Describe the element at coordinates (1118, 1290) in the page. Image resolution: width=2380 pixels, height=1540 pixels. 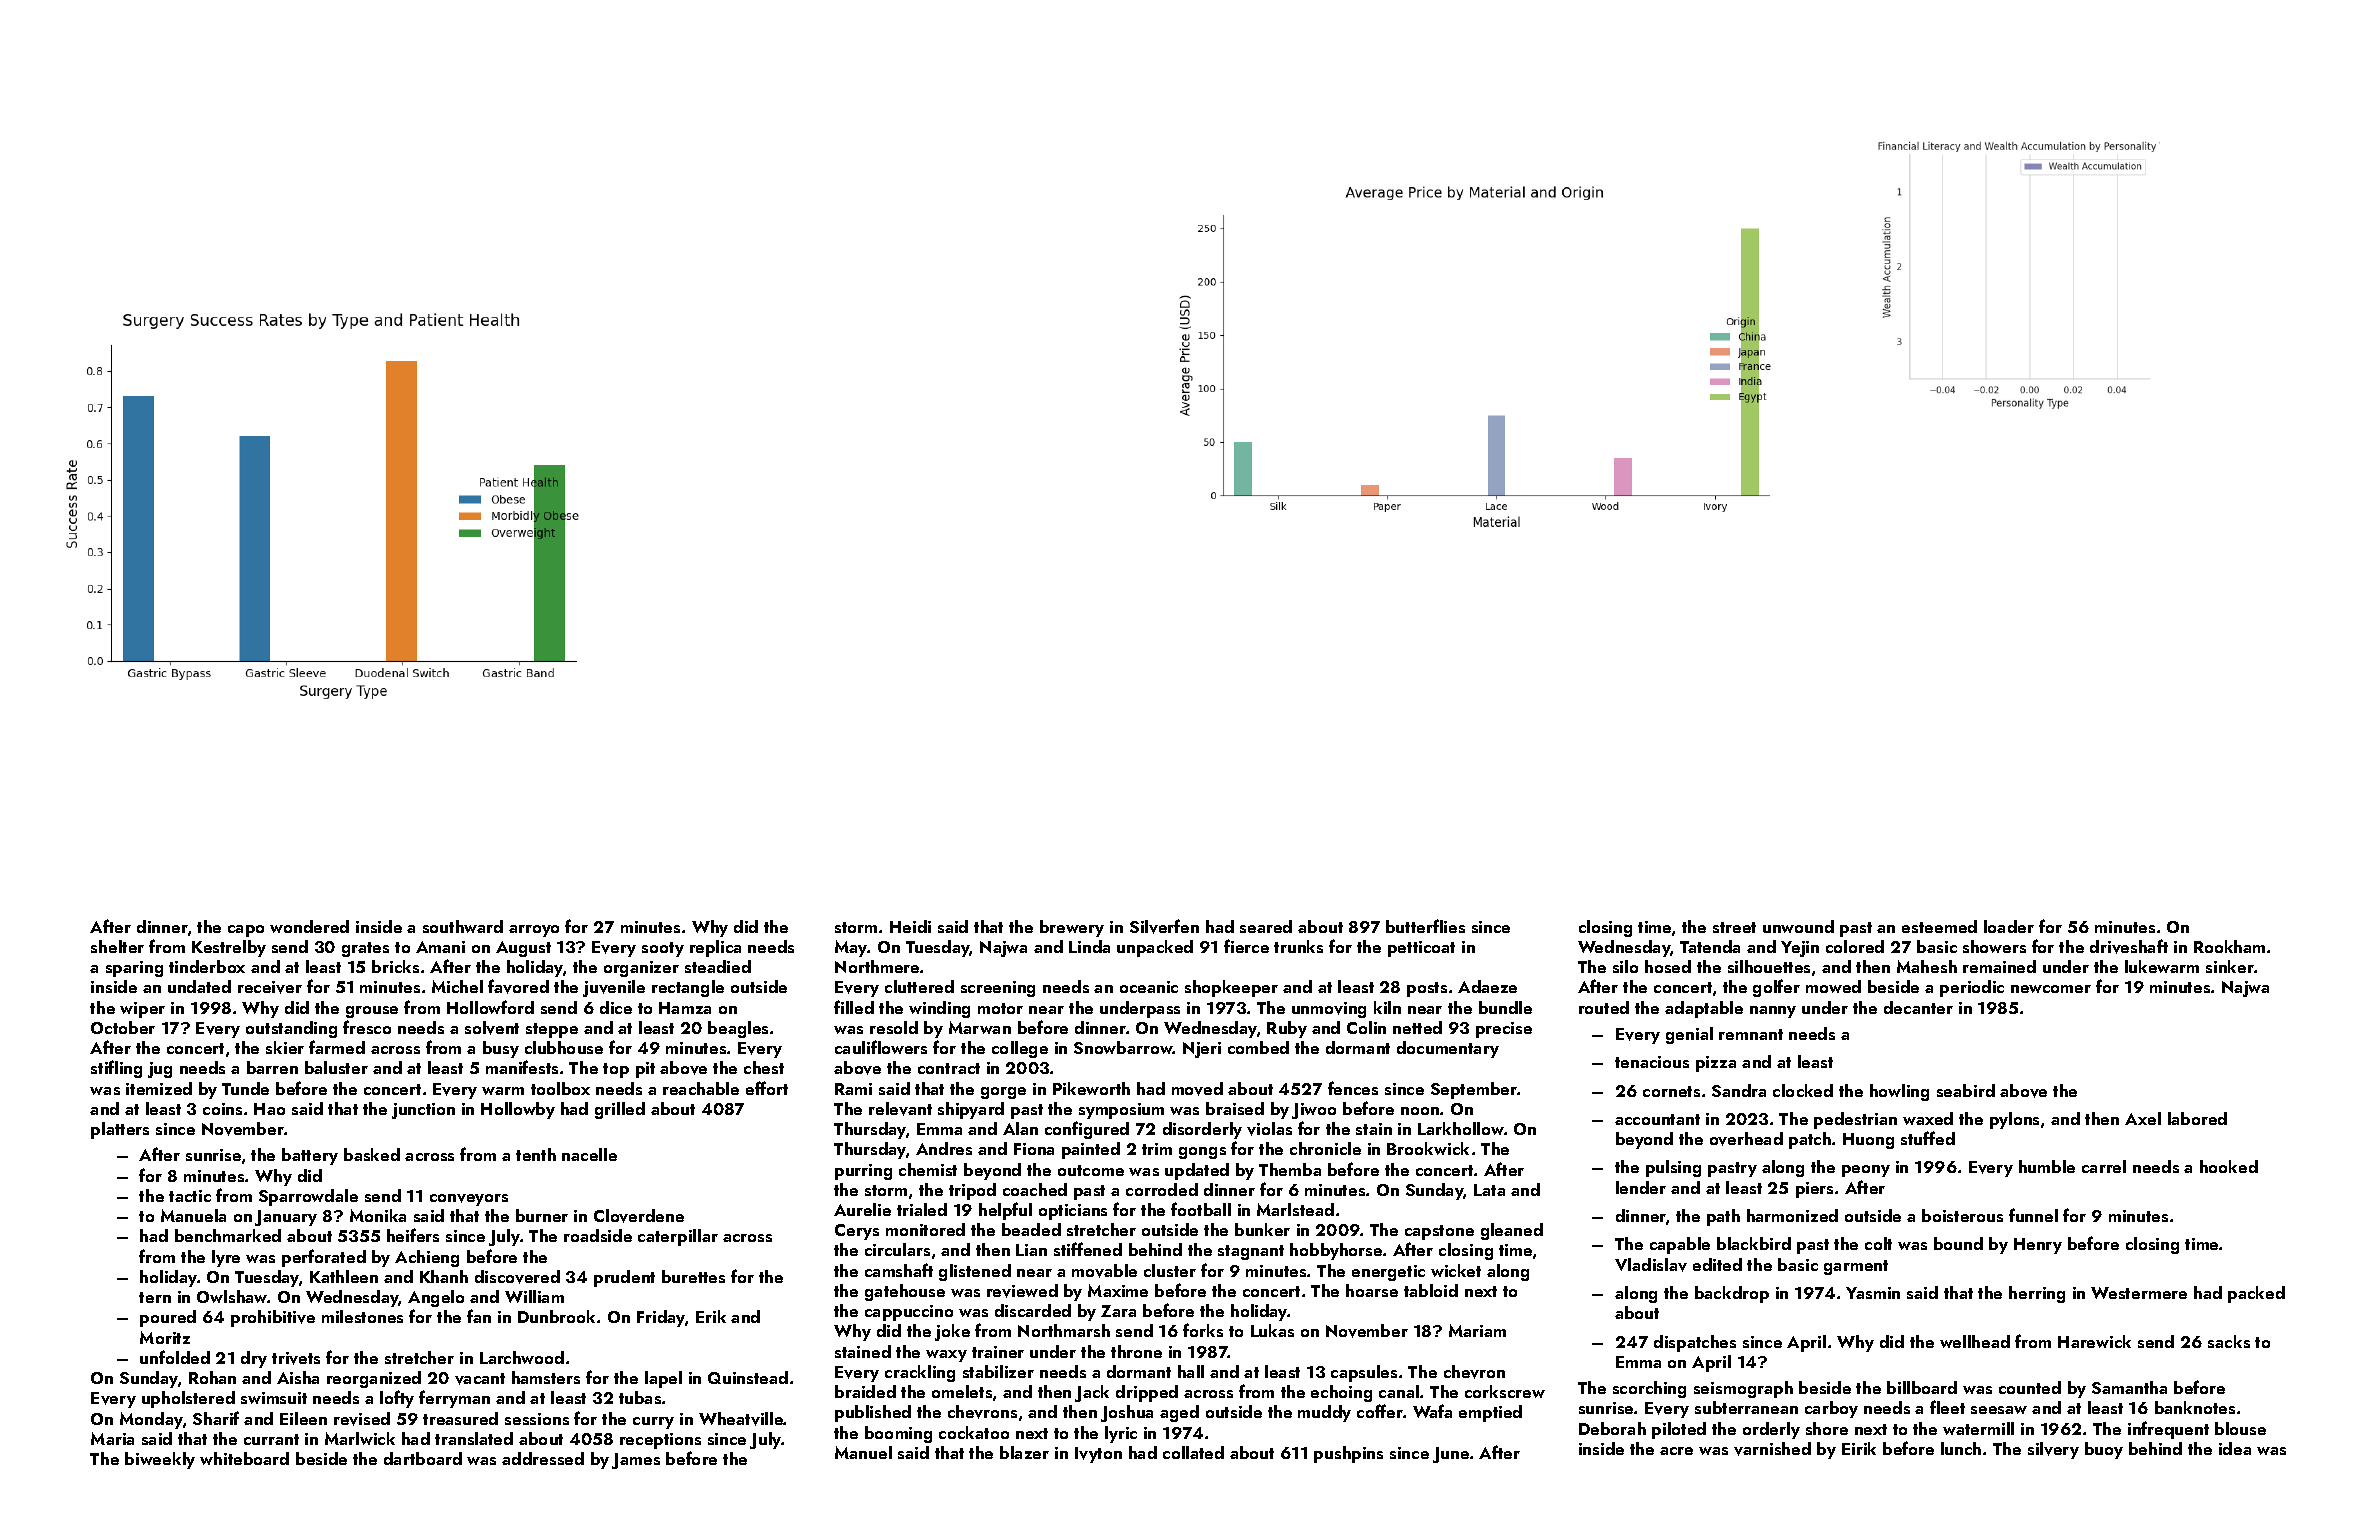
I see `Maxime` at that location.
